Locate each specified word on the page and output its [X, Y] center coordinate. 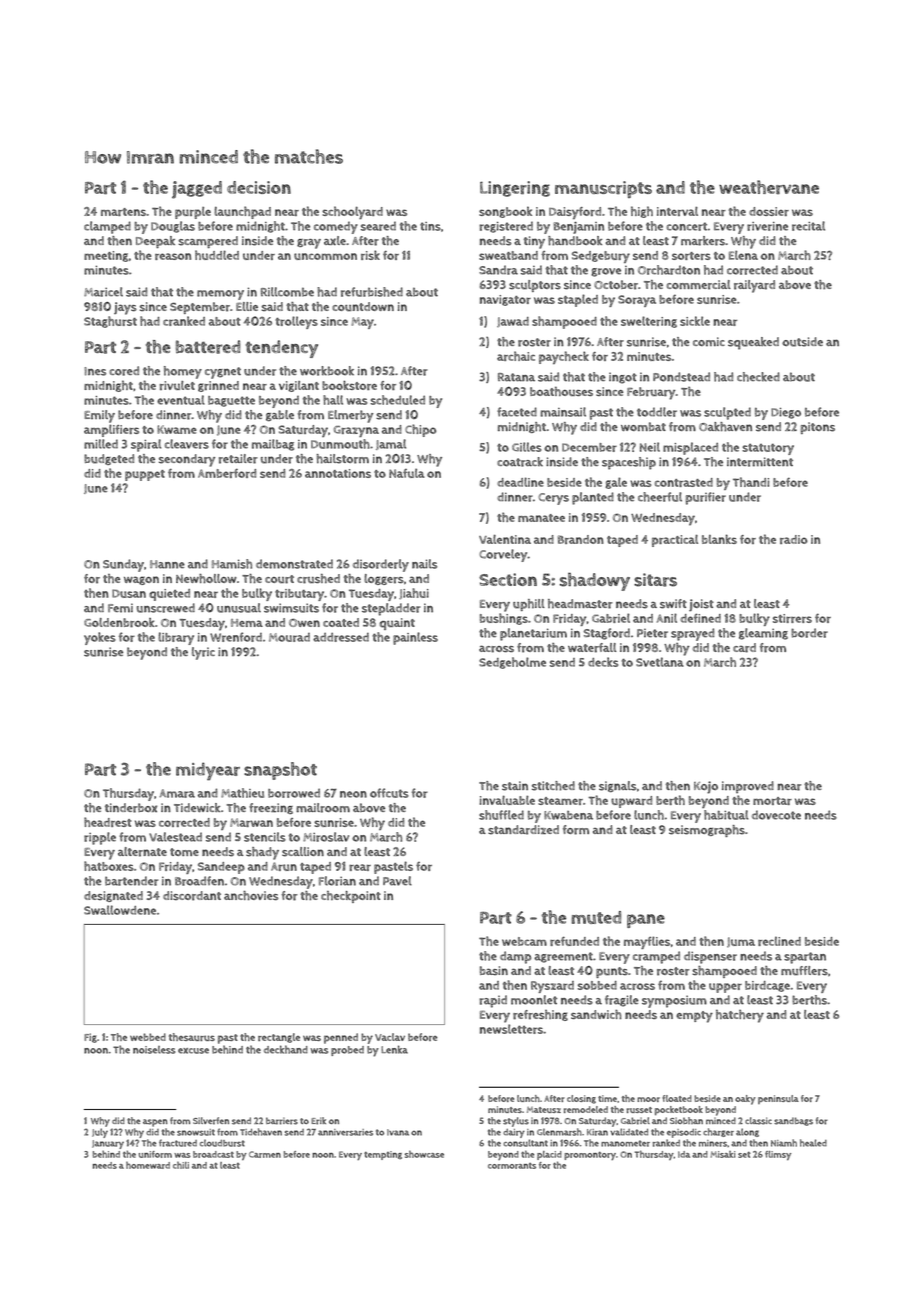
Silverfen [211, 1121]
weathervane [769, 187]
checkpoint [351, 897]
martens [123, 212]
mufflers [804, 971]
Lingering [515, 189]
